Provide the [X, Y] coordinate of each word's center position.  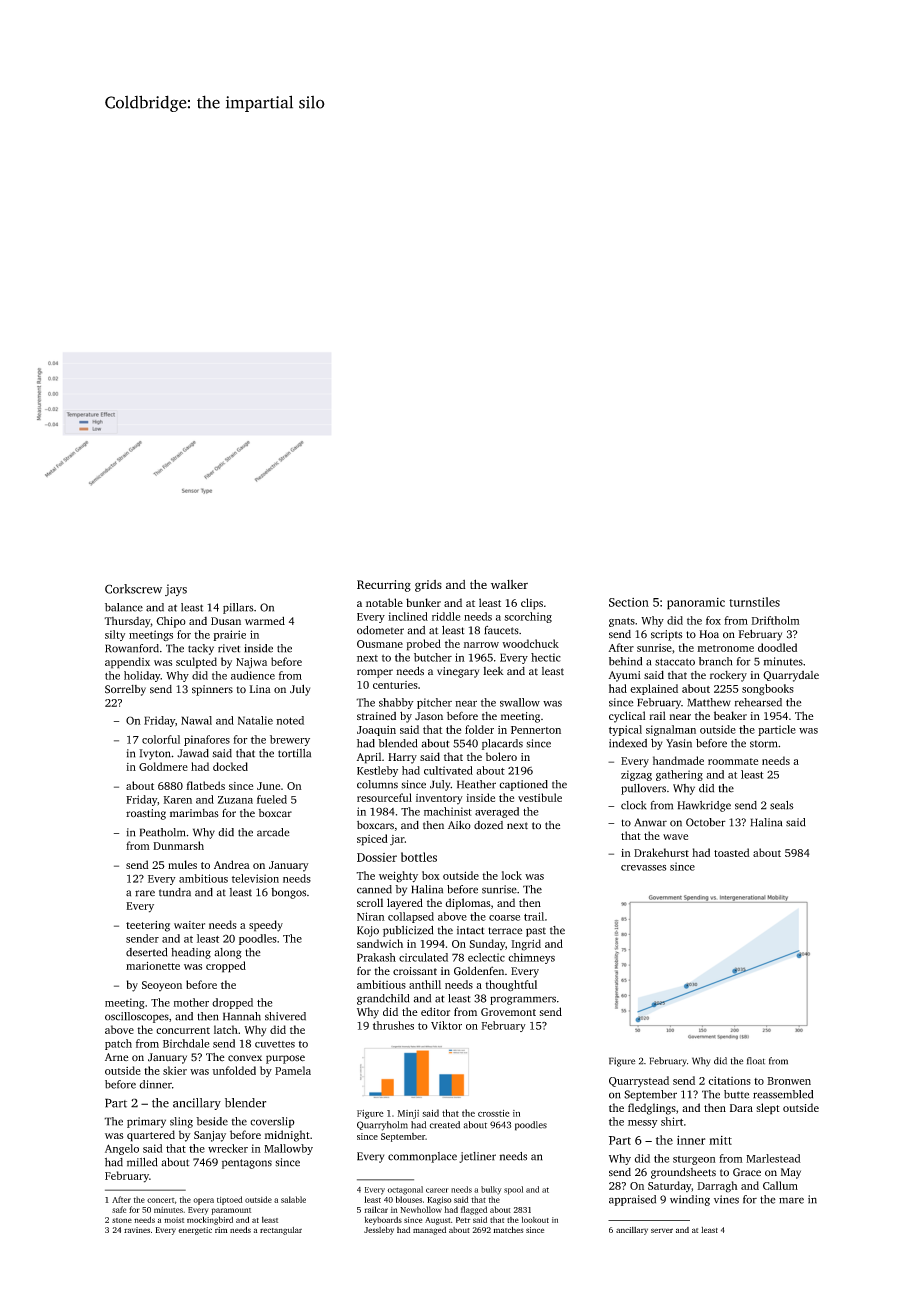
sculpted [196, 663]
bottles [419, 857]
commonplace [422, 1157]
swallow [520, 702]
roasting [146, 814]
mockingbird [210, 1220]
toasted [732, 852]
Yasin [679, 743]
